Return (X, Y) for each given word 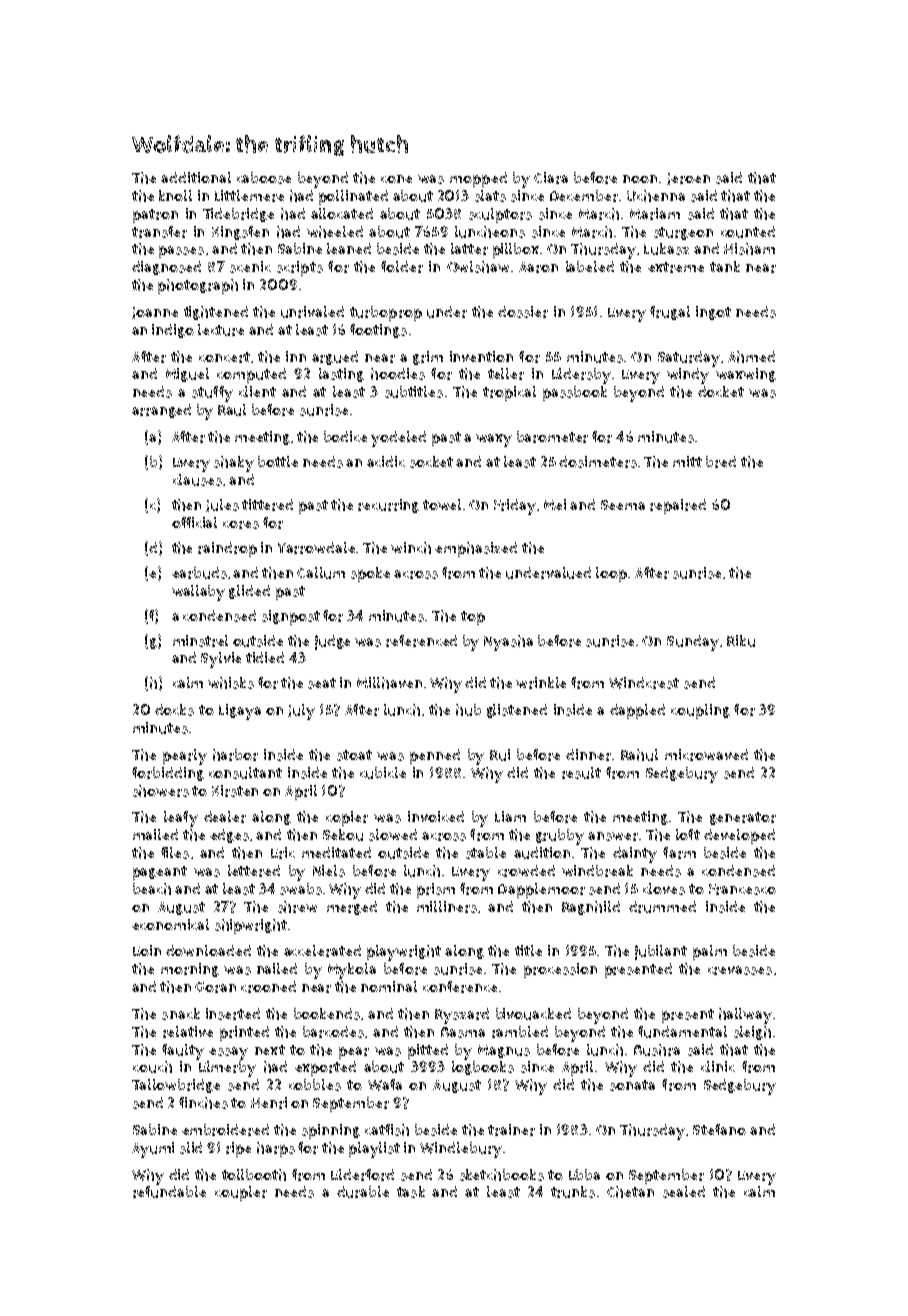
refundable (169, 1192)
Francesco (742, 889)
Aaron (538, 267)
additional (196, 177)
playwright (404, 953)
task (411, 1192)
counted (748, 232)
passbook (575, 393)
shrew (297, 907)
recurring (388, 506)
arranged (161, 411)
